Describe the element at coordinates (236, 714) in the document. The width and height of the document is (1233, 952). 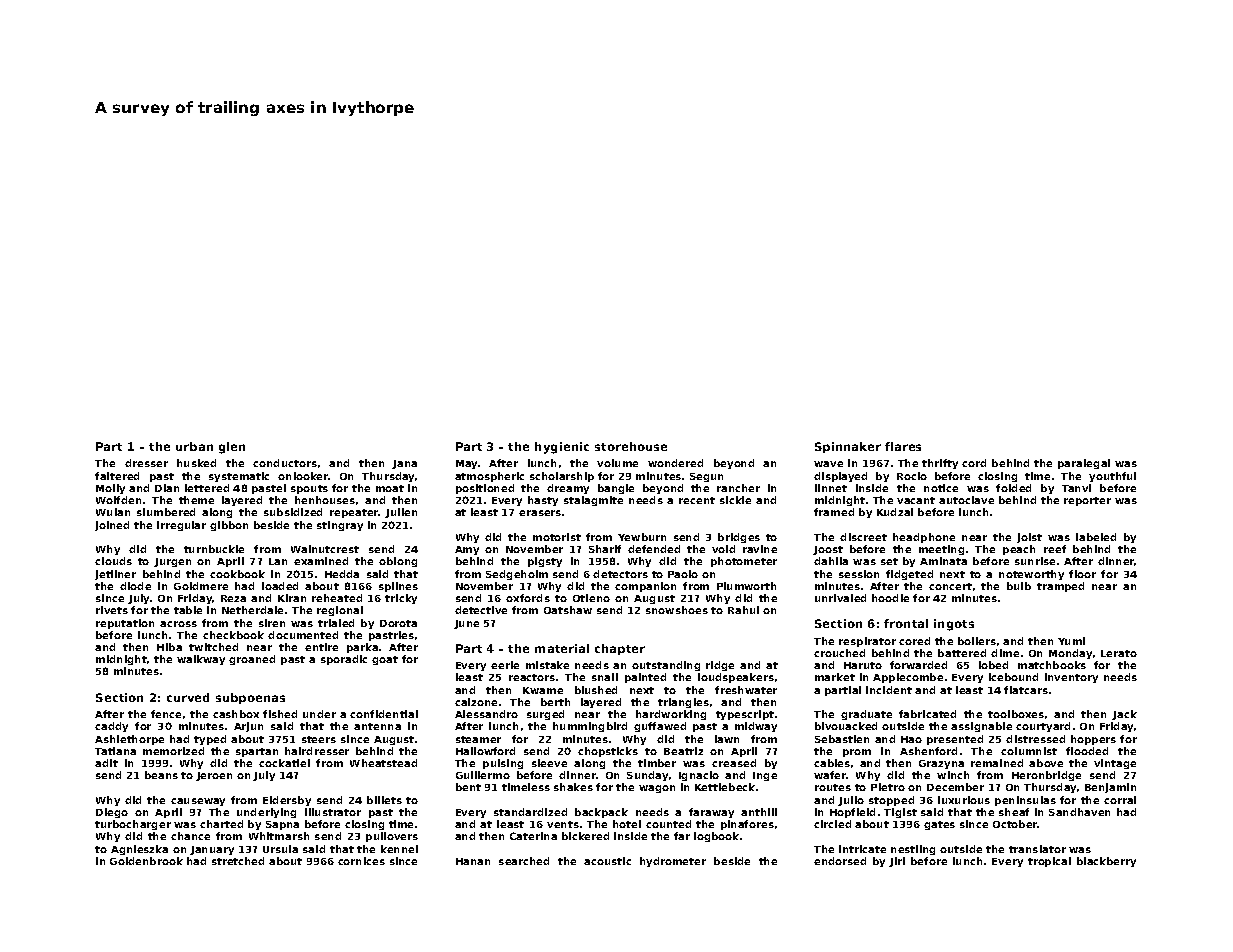
I see `cashbox` at that location.
